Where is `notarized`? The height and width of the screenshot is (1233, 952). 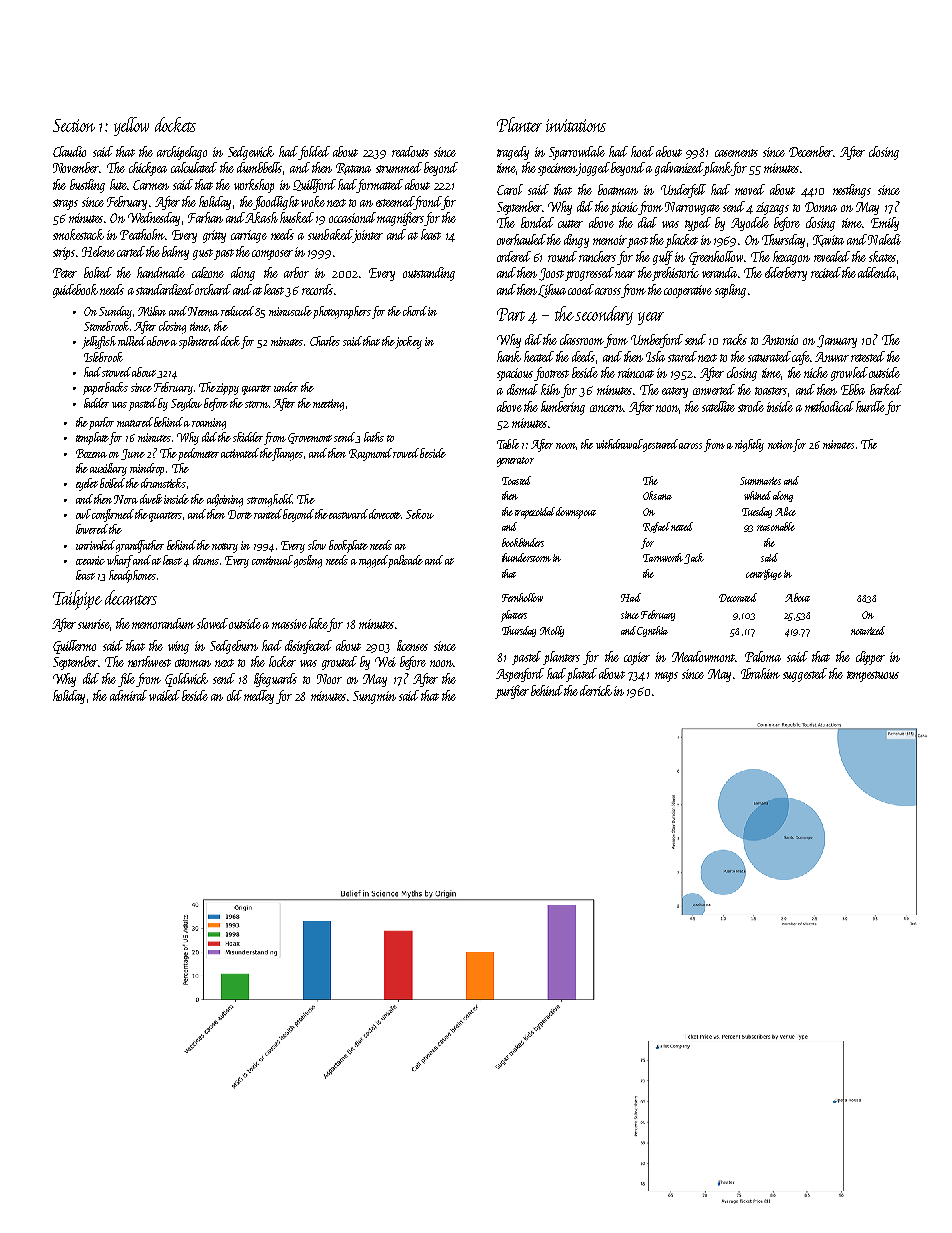
notarized is located at coordinates (868, 630).
